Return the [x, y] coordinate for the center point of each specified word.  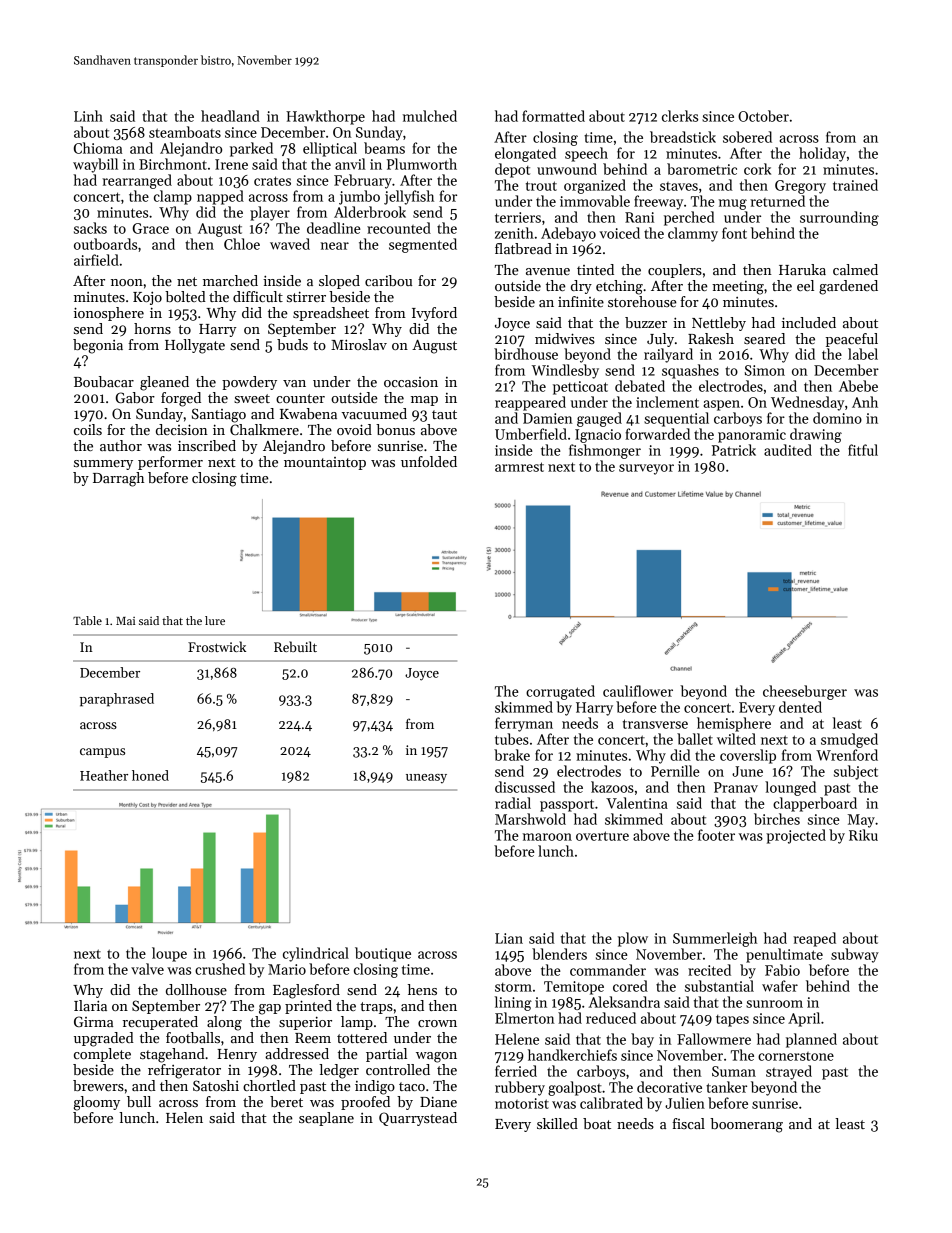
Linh [88, 116]
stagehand [172, 1055]
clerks [680, 116]
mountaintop [325, 463]
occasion [411, 382]
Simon [765, 370]
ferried [516, 1071]
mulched [430, 116]
